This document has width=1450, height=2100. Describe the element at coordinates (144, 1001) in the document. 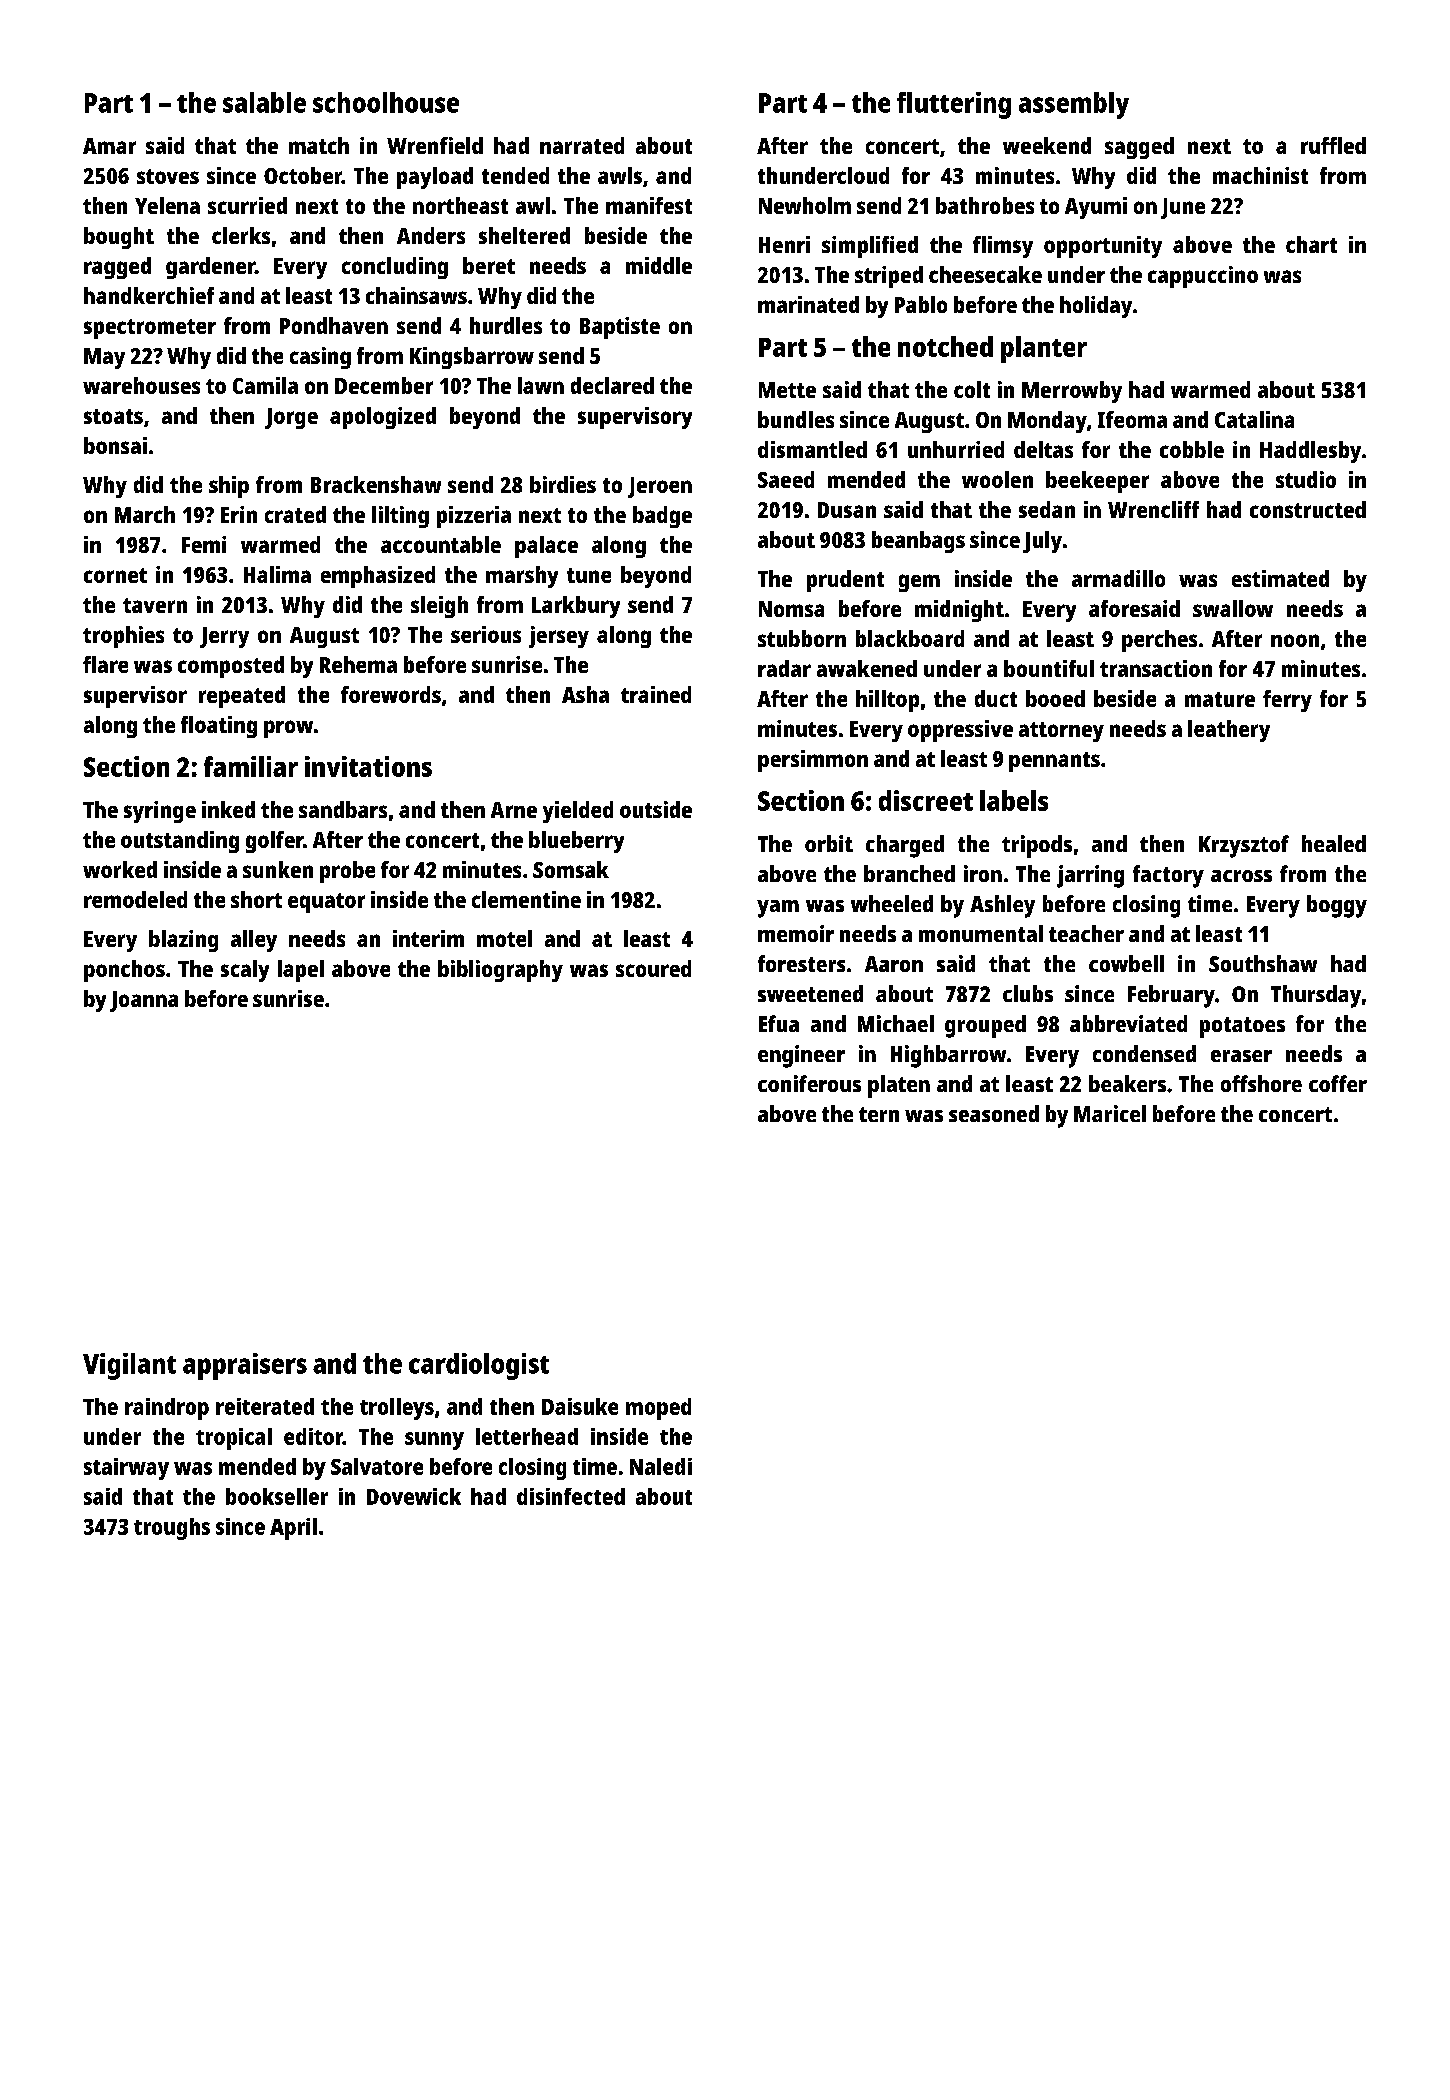

I see `Joanna` at that location.
